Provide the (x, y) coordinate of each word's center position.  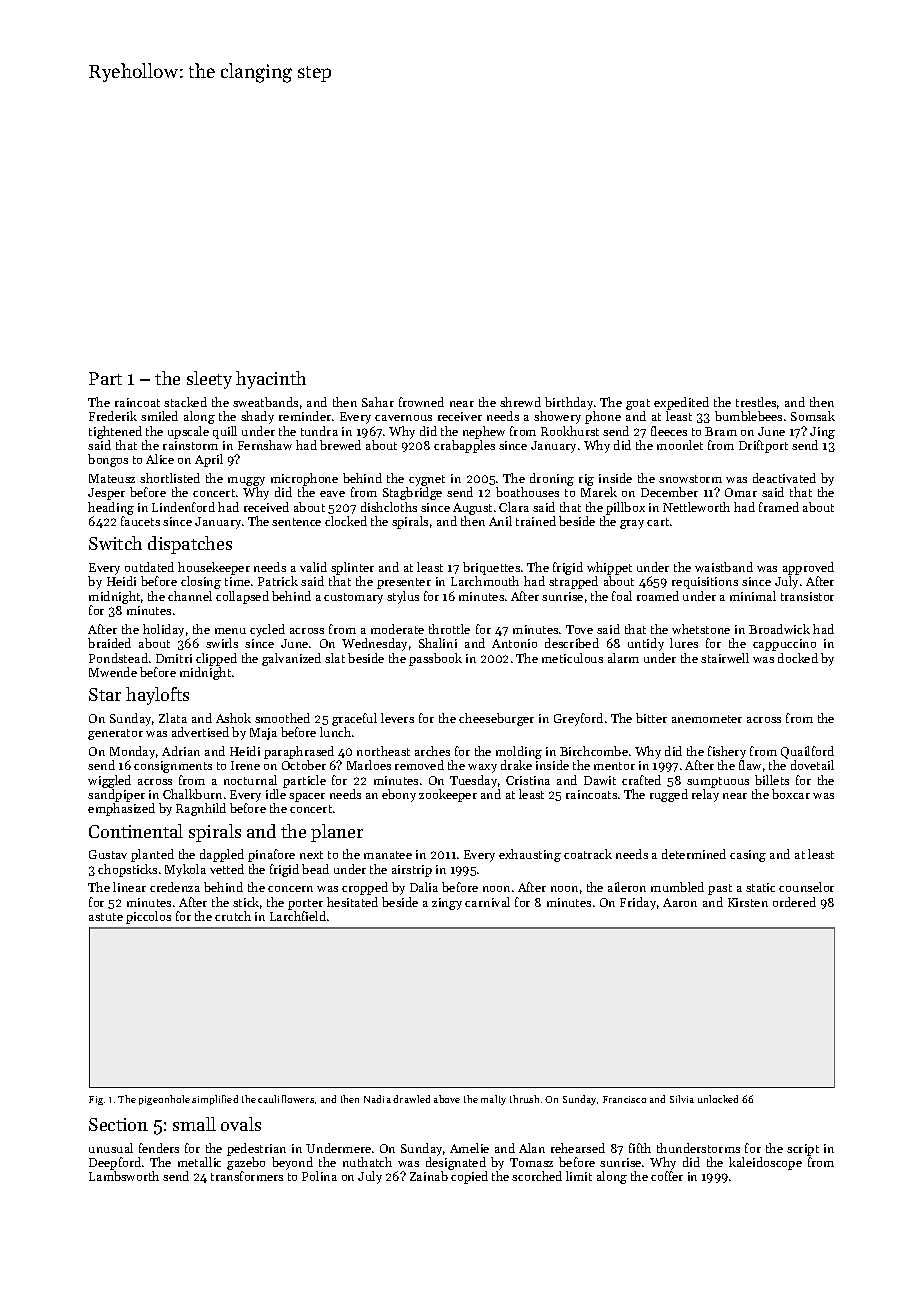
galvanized (291, 659)
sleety (209, 380)
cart (658, 522)
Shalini (438, 643)
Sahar (378, 402)
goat (638, 404)
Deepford (115, 1163)
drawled (411, 1099)
